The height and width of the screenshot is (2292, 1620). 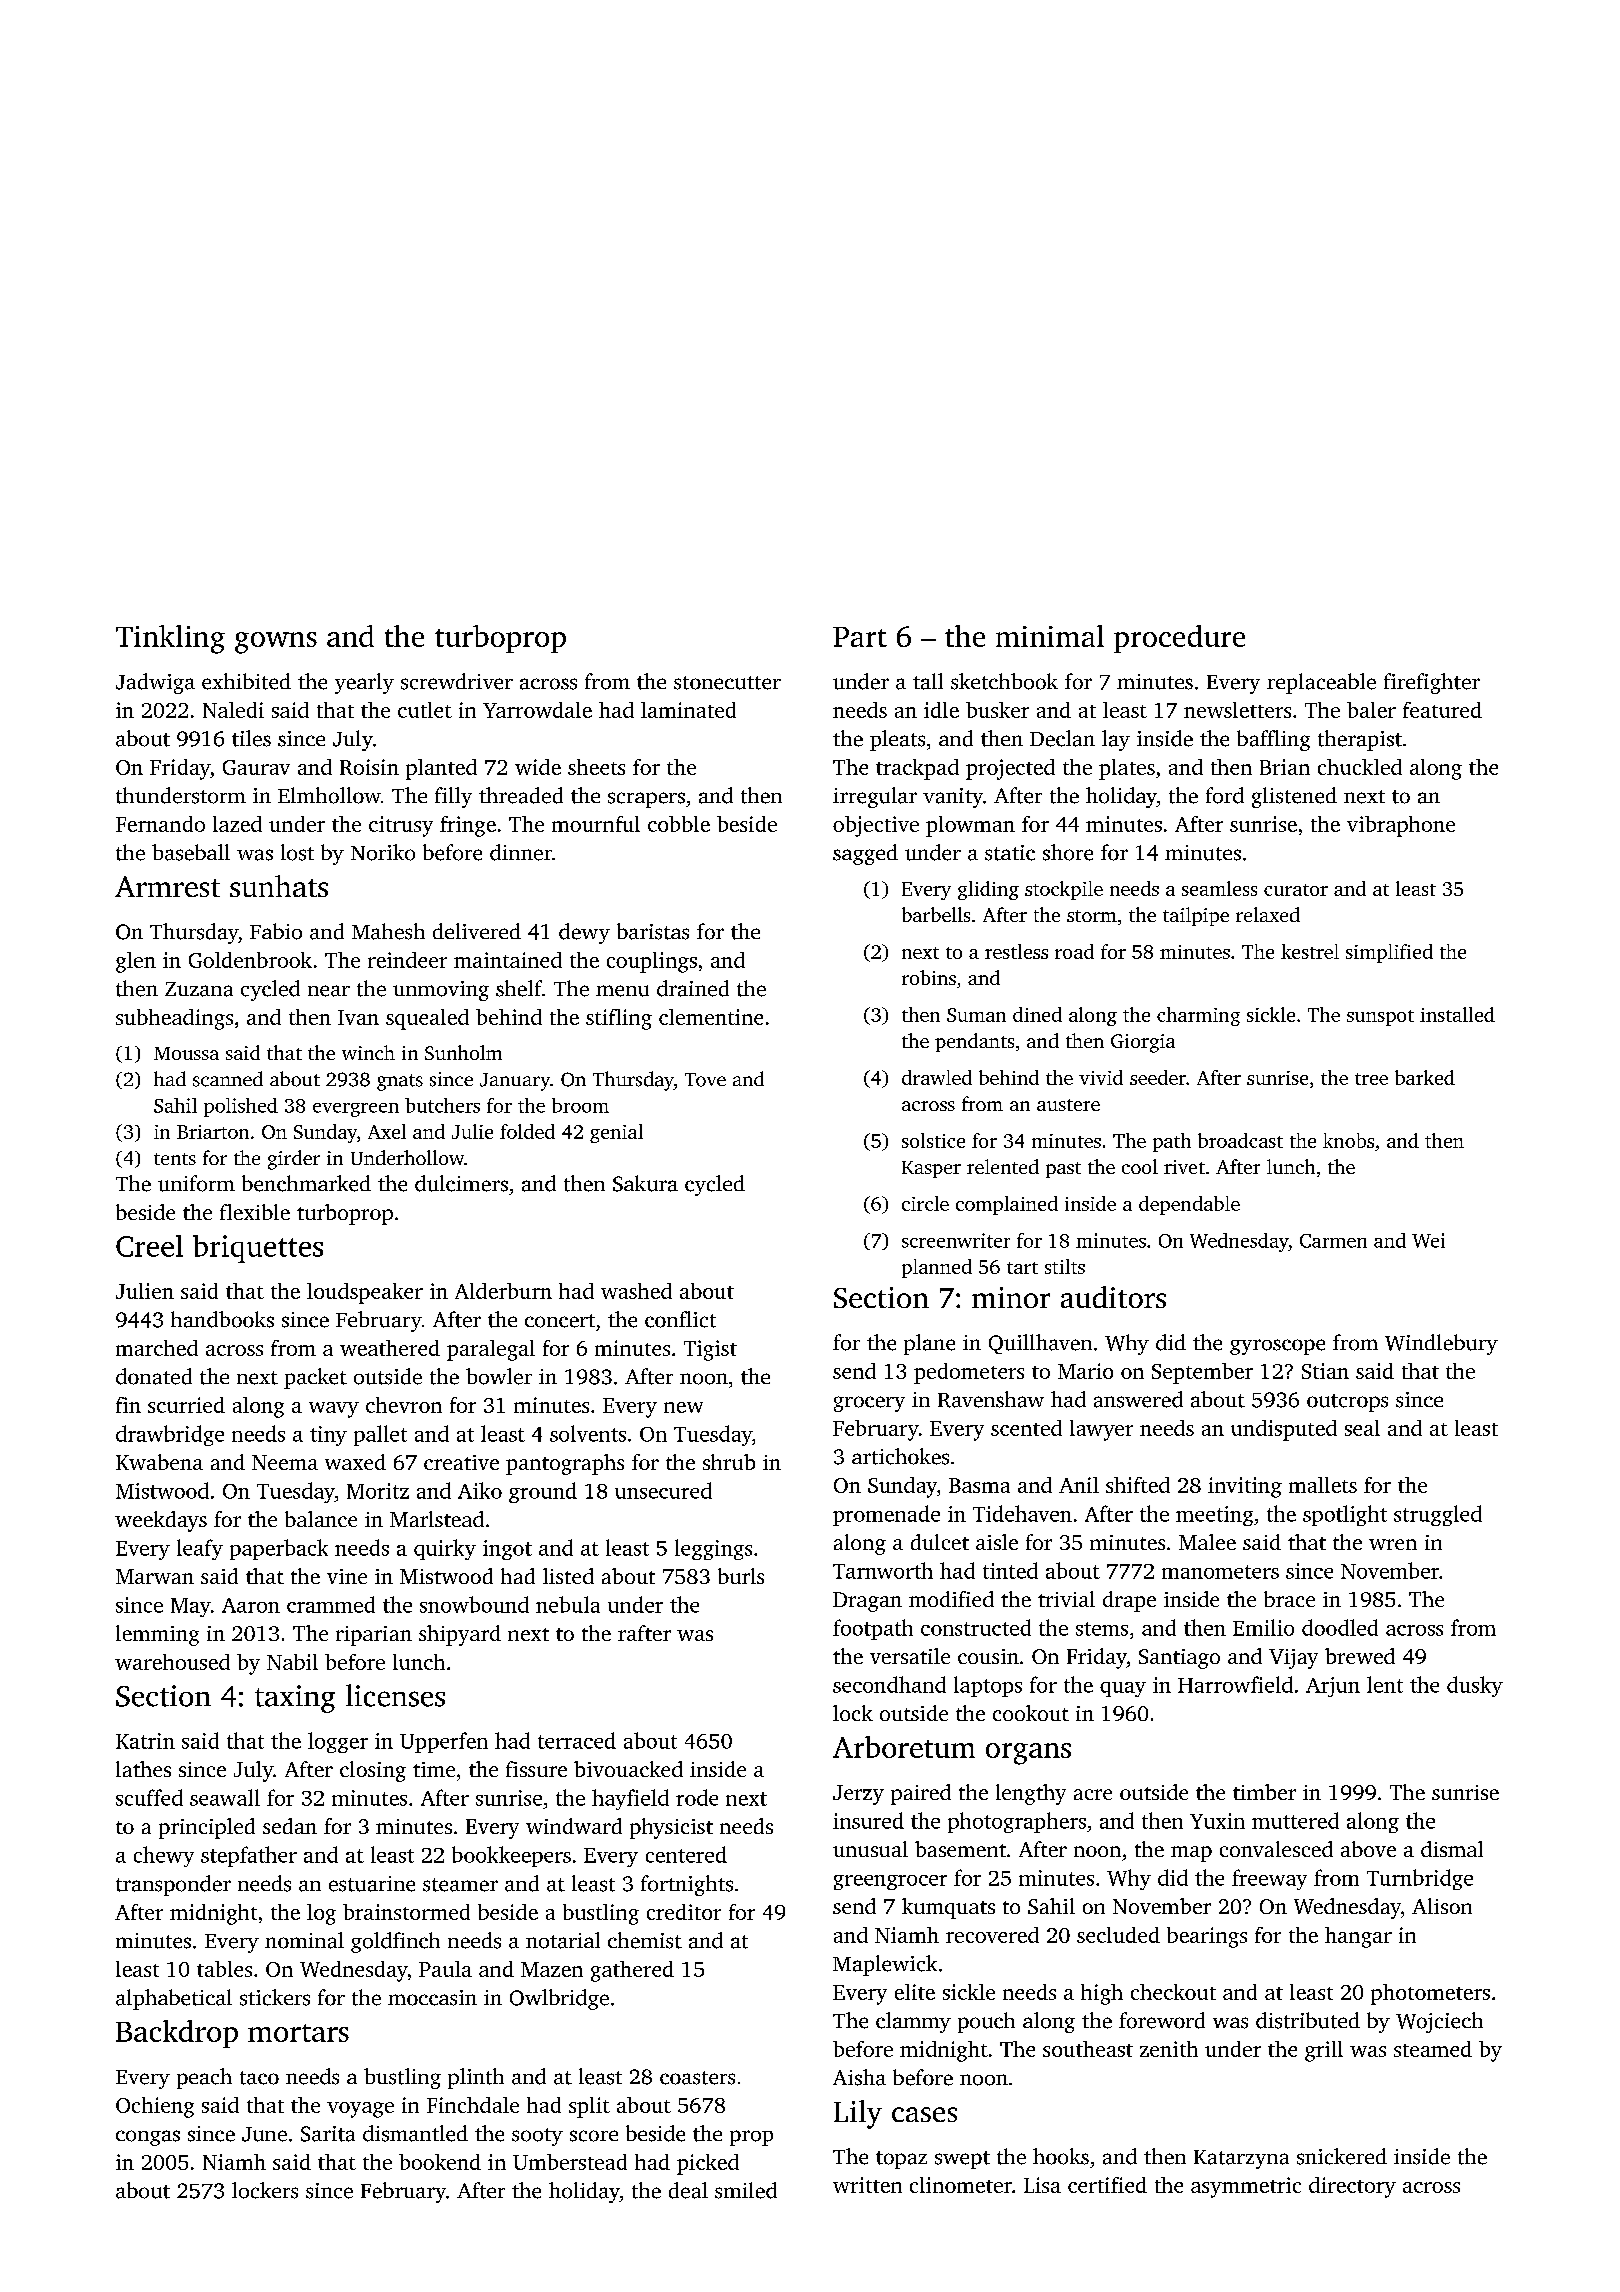 I want to click on broom, so click(x=580, y=1105).
